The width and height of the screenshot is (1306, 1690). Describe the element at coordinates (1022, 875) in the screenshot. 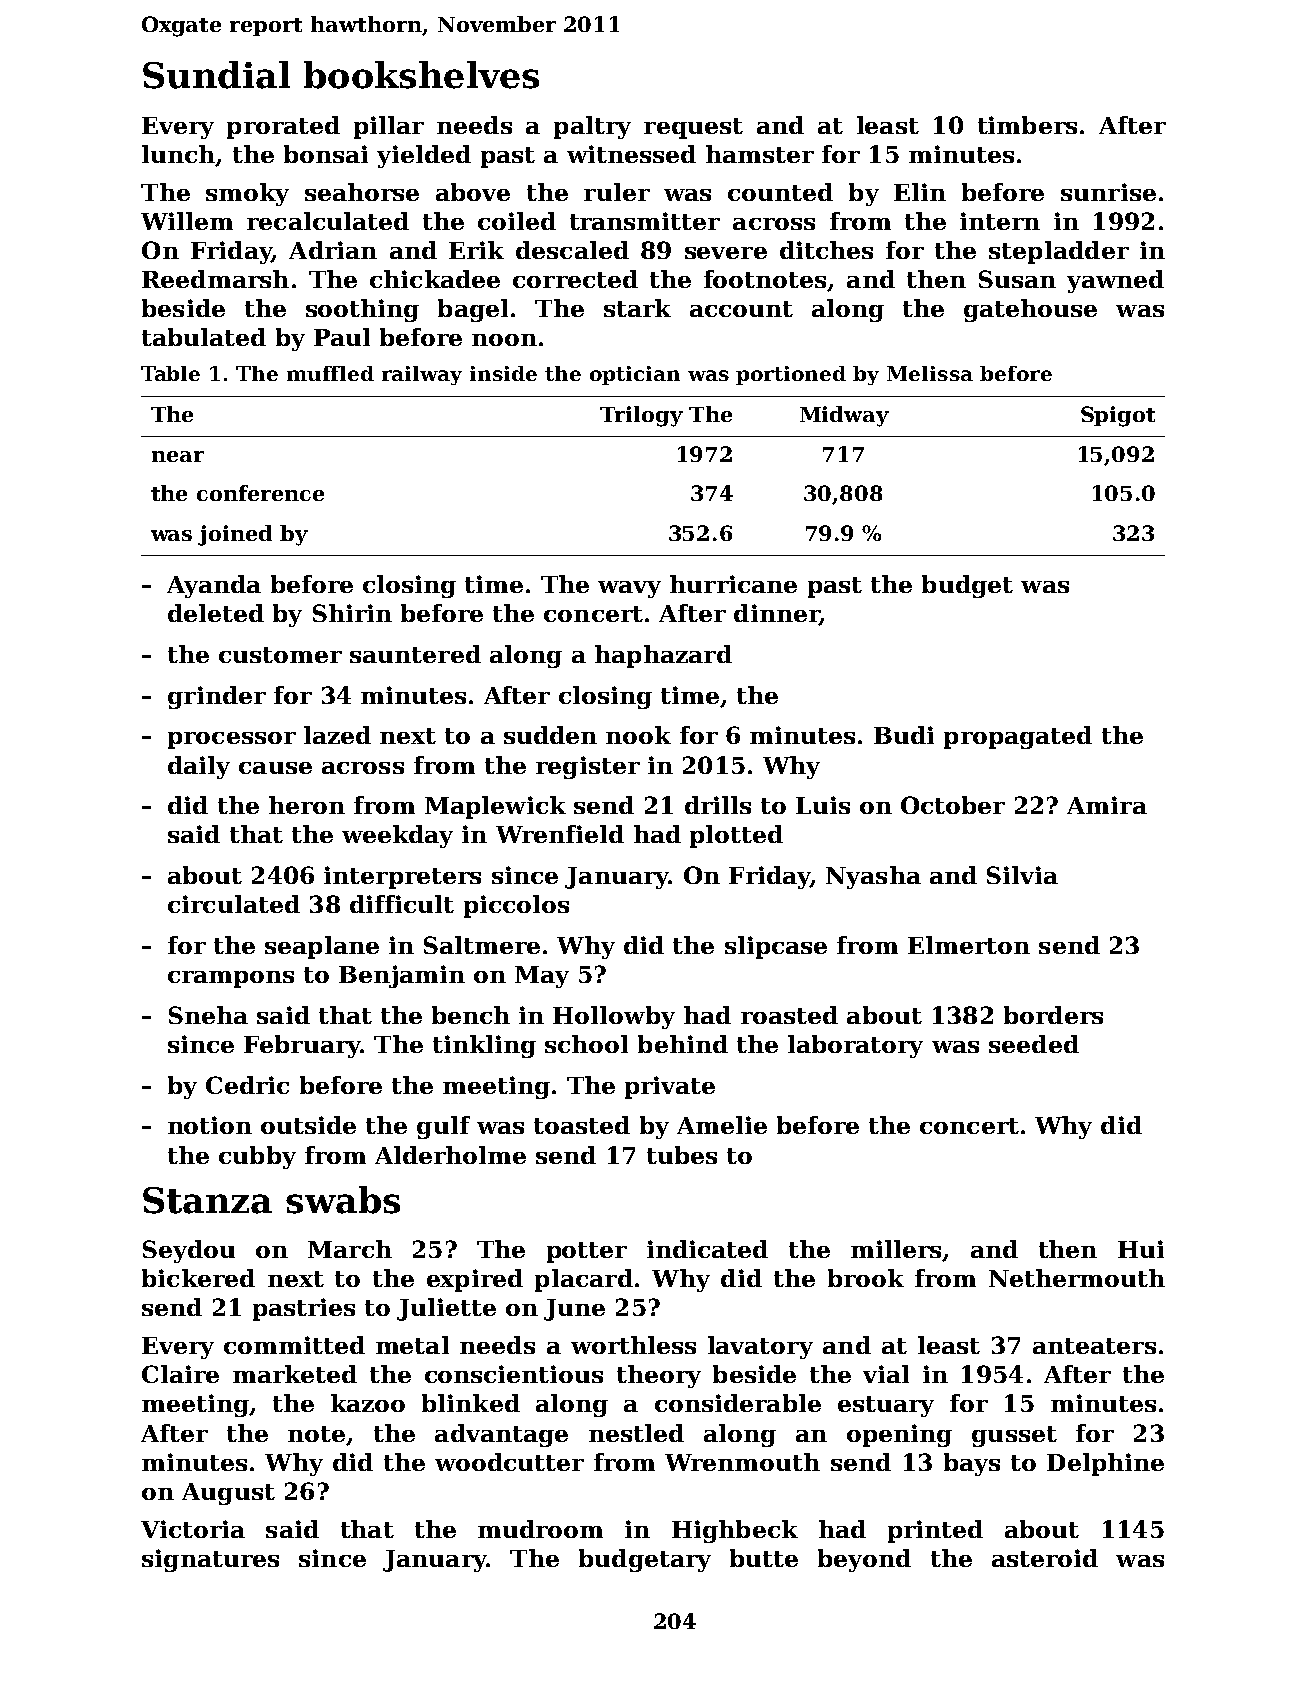

I see `Silvia` at that location.
